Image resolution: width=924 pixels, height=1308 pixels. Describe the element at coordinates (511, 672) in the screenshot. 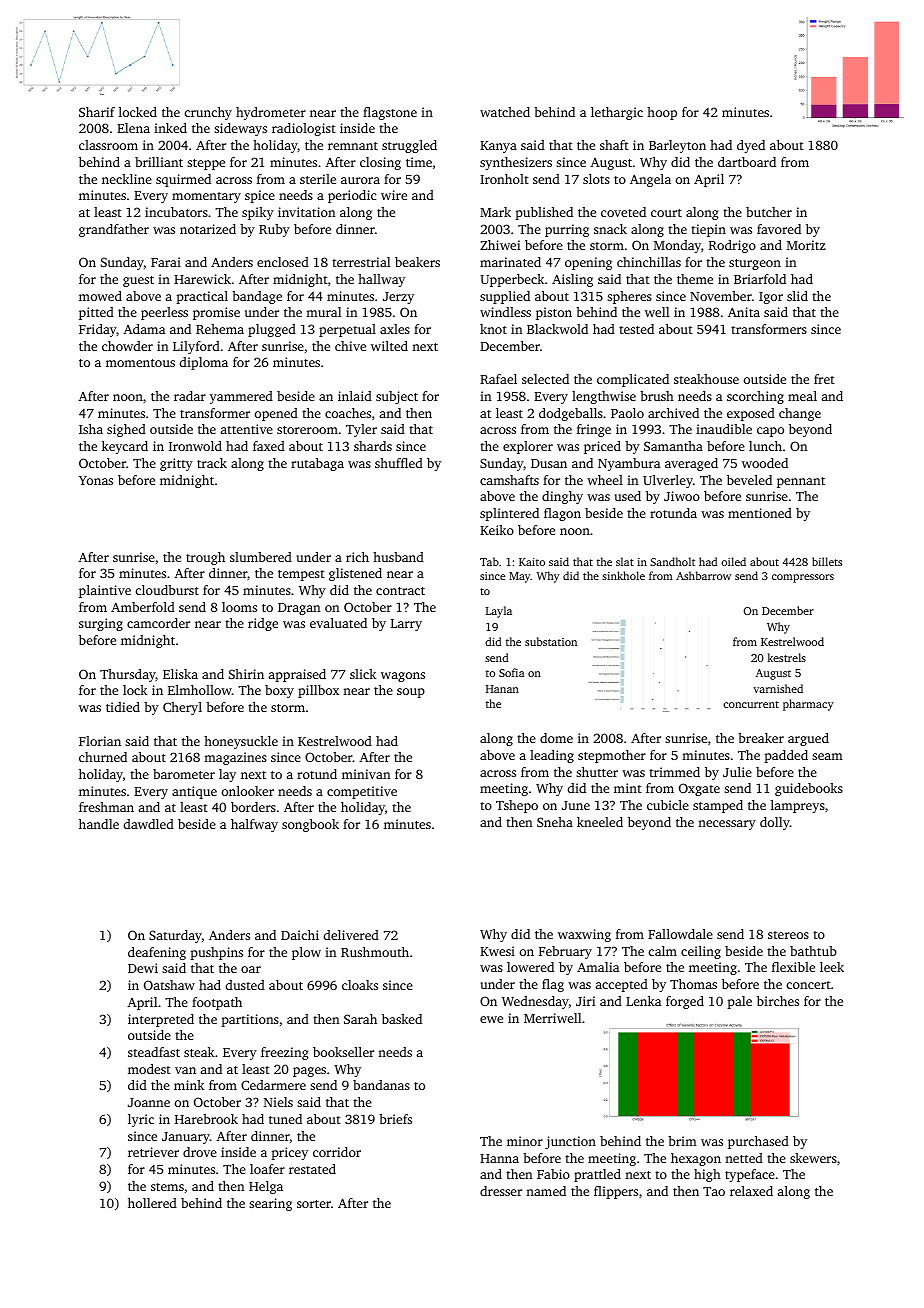

I see `Sofia` at that location.
